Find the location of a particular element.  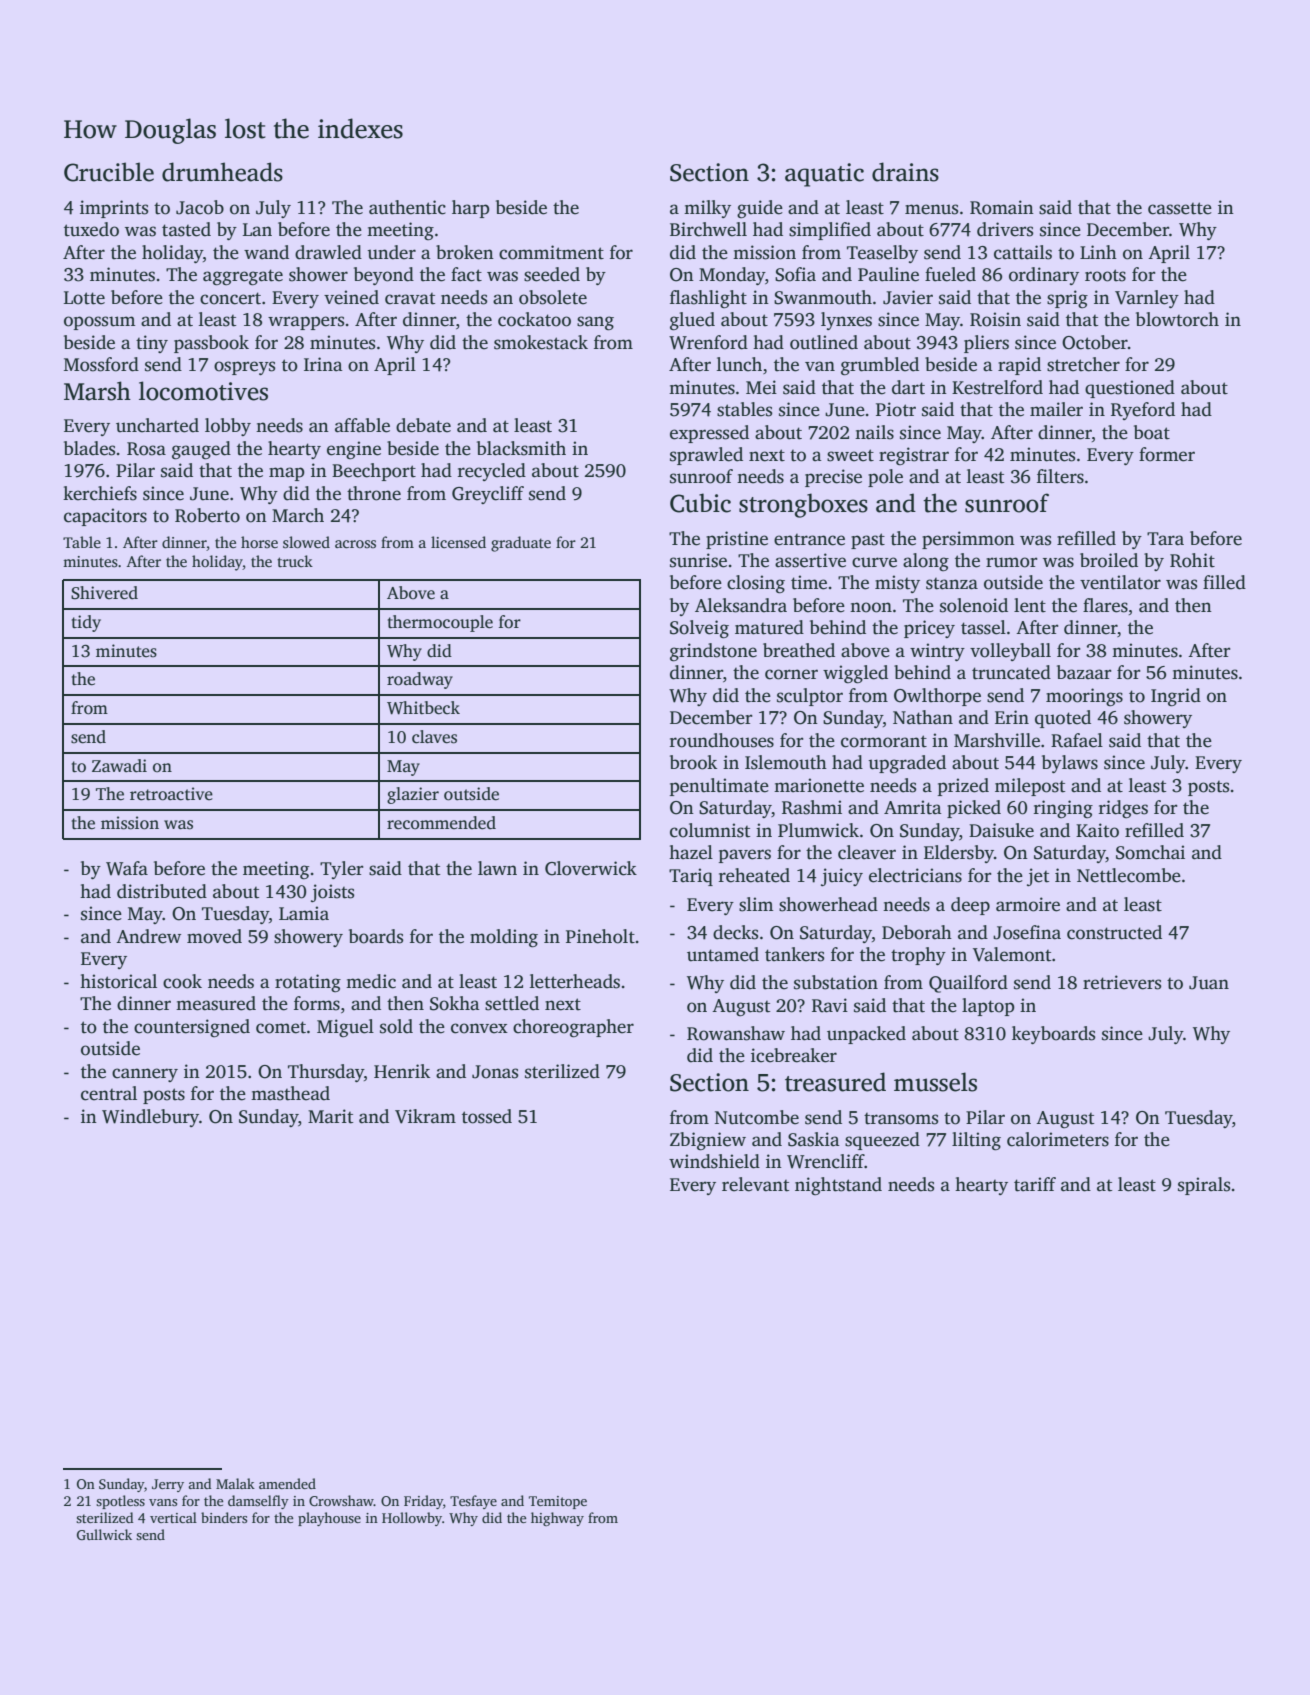

amended is located at coordinates (287, 1483).
